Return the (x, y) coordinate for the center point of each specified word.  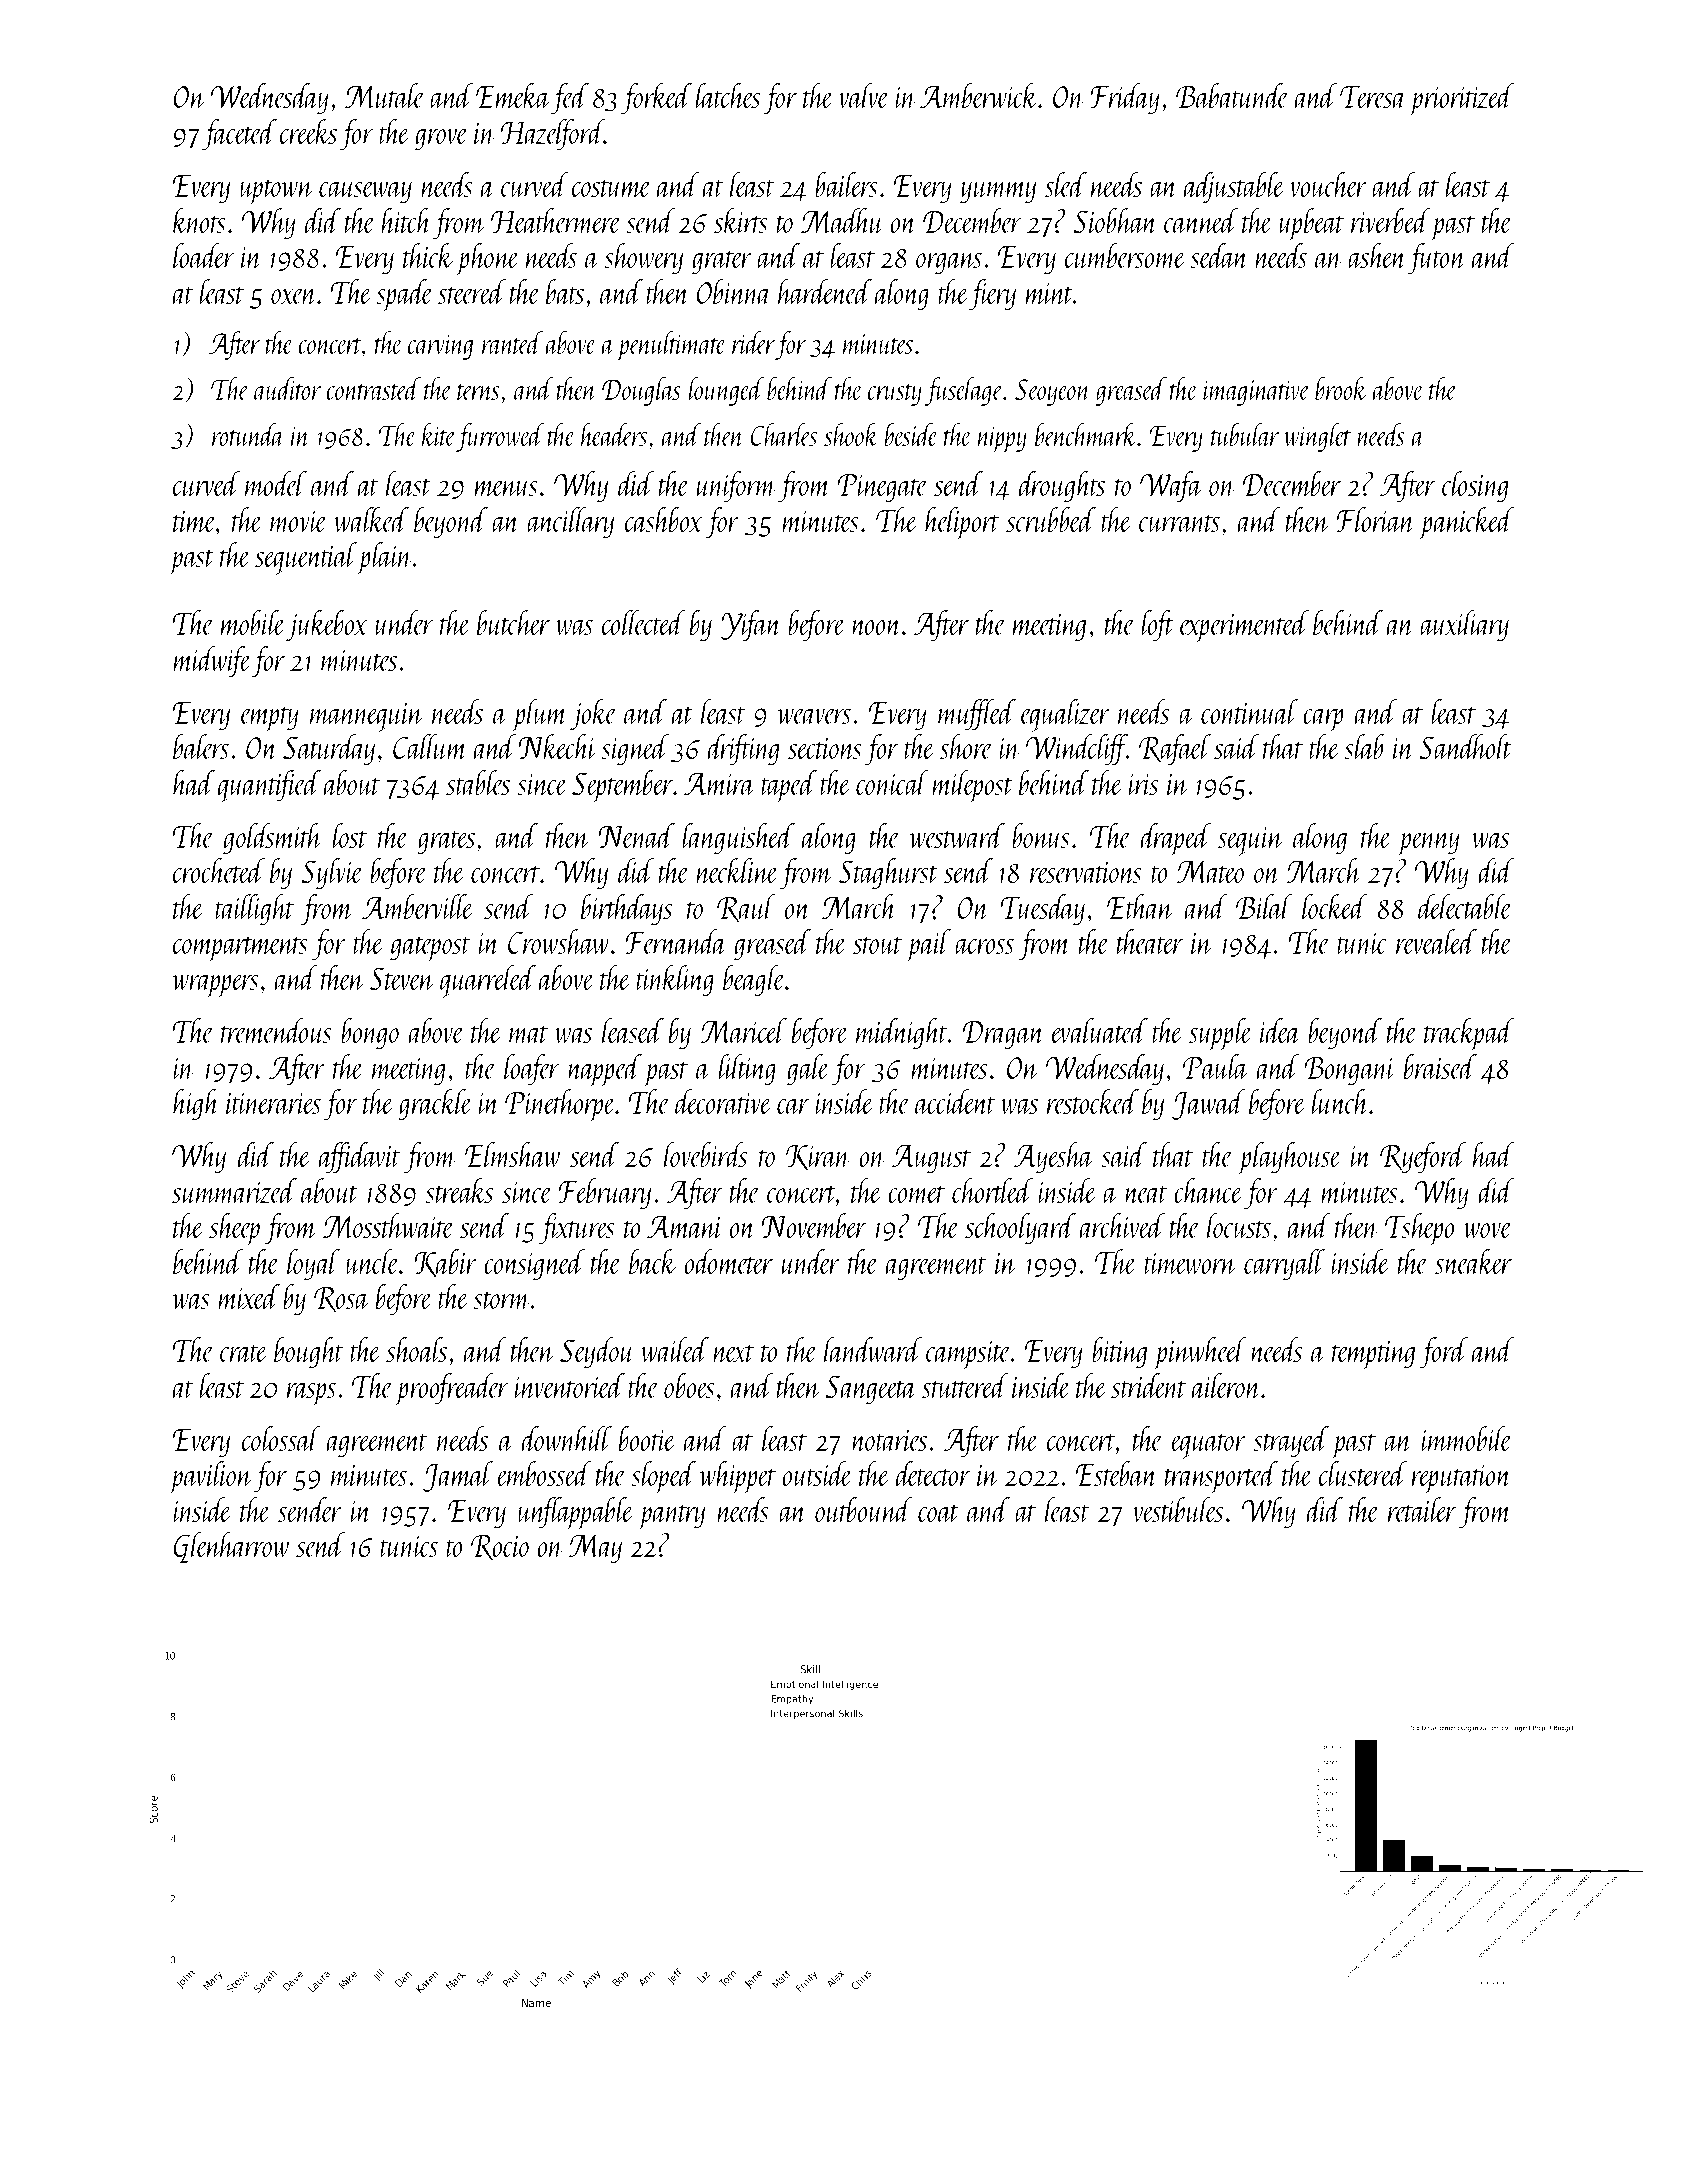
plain (385, 558)
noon (877, 627)
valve (864, 95)
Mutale (385, 95)
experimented (1244, 626)
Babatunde (1232, 95)
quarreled (488, 981)
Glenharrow (231, 1547)
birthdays (627, 910)
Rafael (1175, 750)
